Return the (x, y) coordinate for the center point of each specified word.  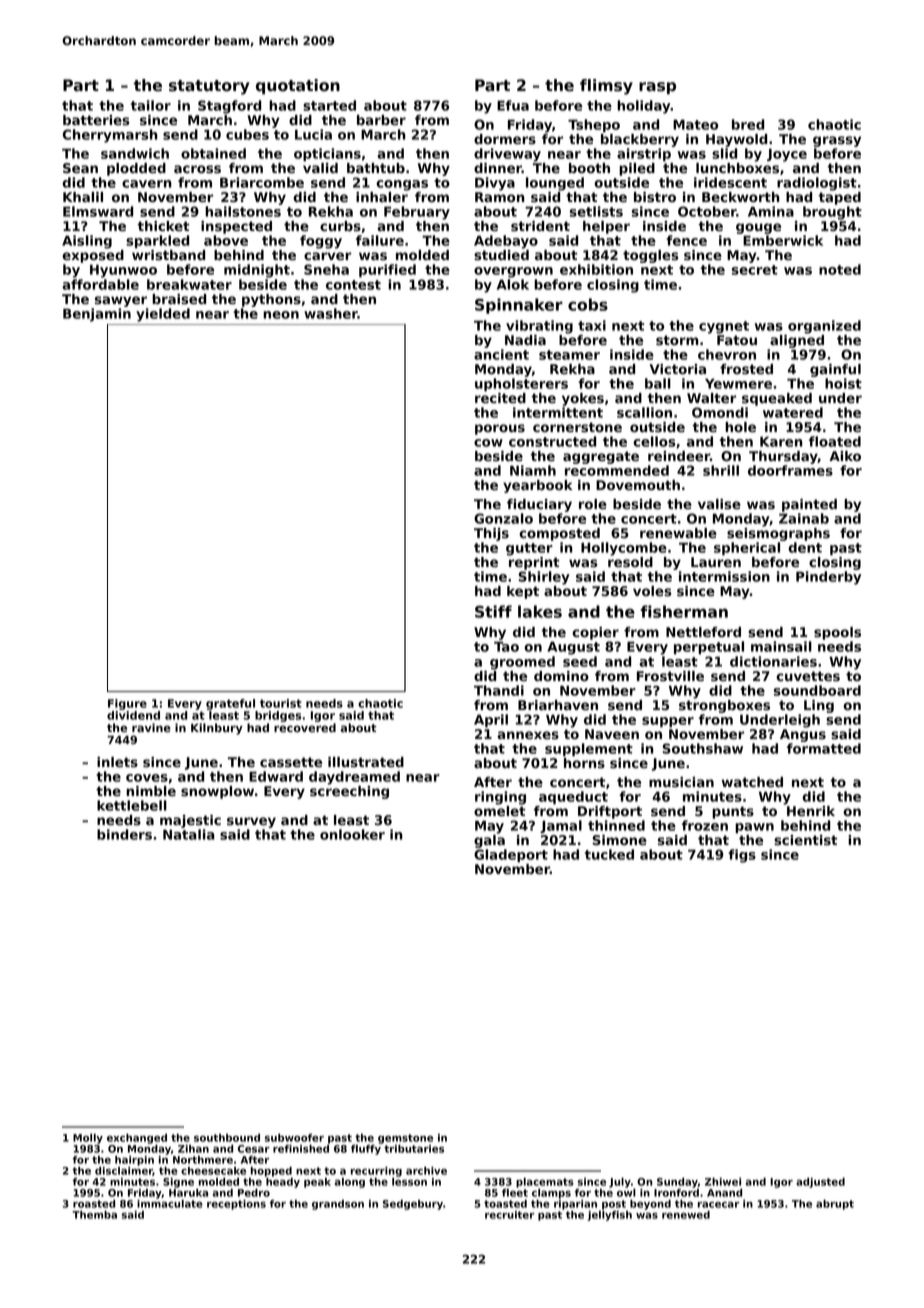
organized (824, 327)
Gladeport (511, 855)
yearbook (538, 486)
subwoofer (294, 1137)
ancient (501, 354)
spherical (747, 549)
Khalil (83, 197)
